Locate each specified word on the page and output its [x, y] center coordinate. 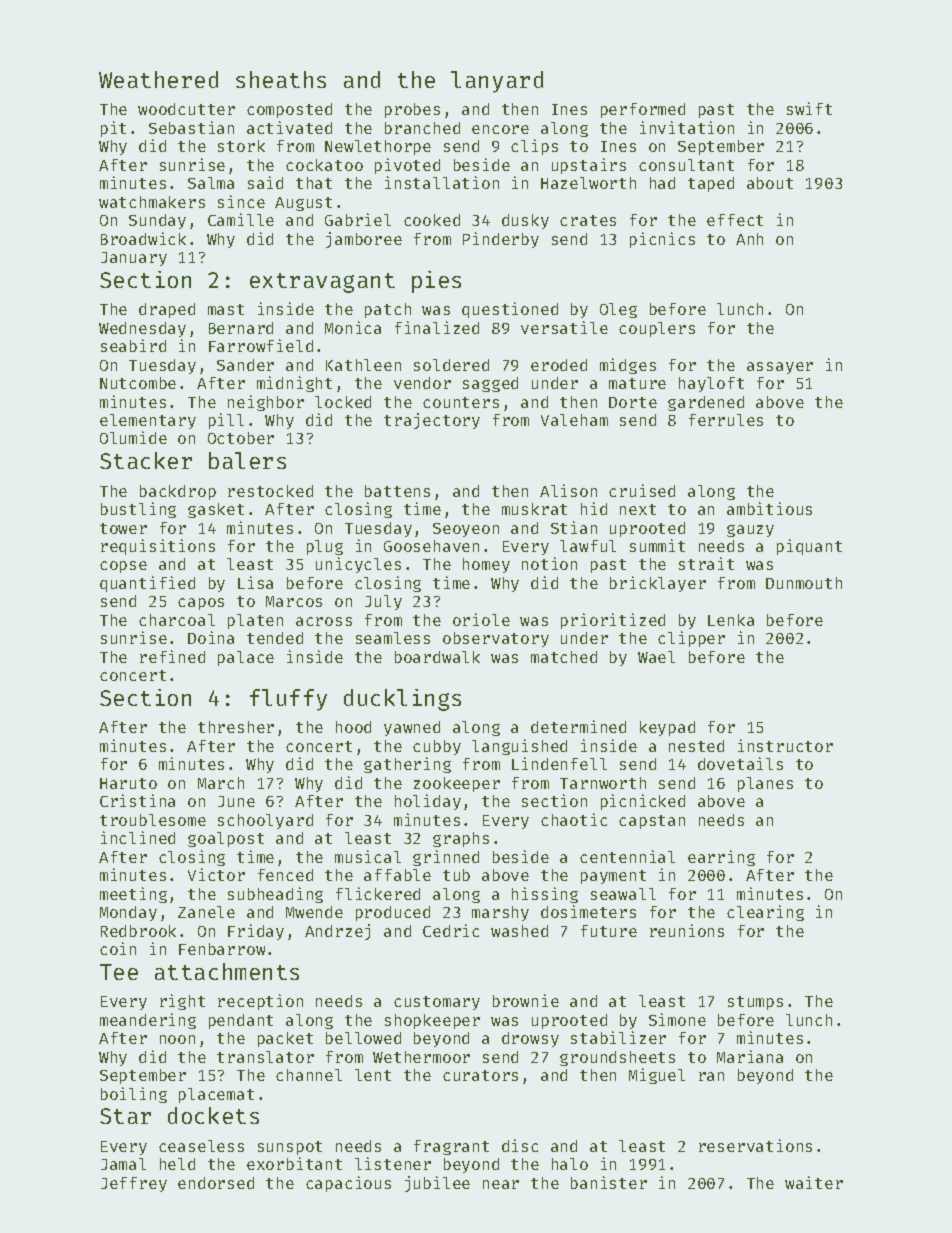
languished [519, 747]
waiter [814, 1182]
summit [657, 545]
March [221, 783]
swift [809, 108]
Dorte [633, 402]
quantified [147, 584]
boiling [134, 1095]
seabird [133, 345]
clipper [691, 639]
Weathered [158, 79]
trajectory [432, 421]
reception [260, 1002]
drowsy [530, 1039]
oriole [481, 619]
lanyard [497, 82]
